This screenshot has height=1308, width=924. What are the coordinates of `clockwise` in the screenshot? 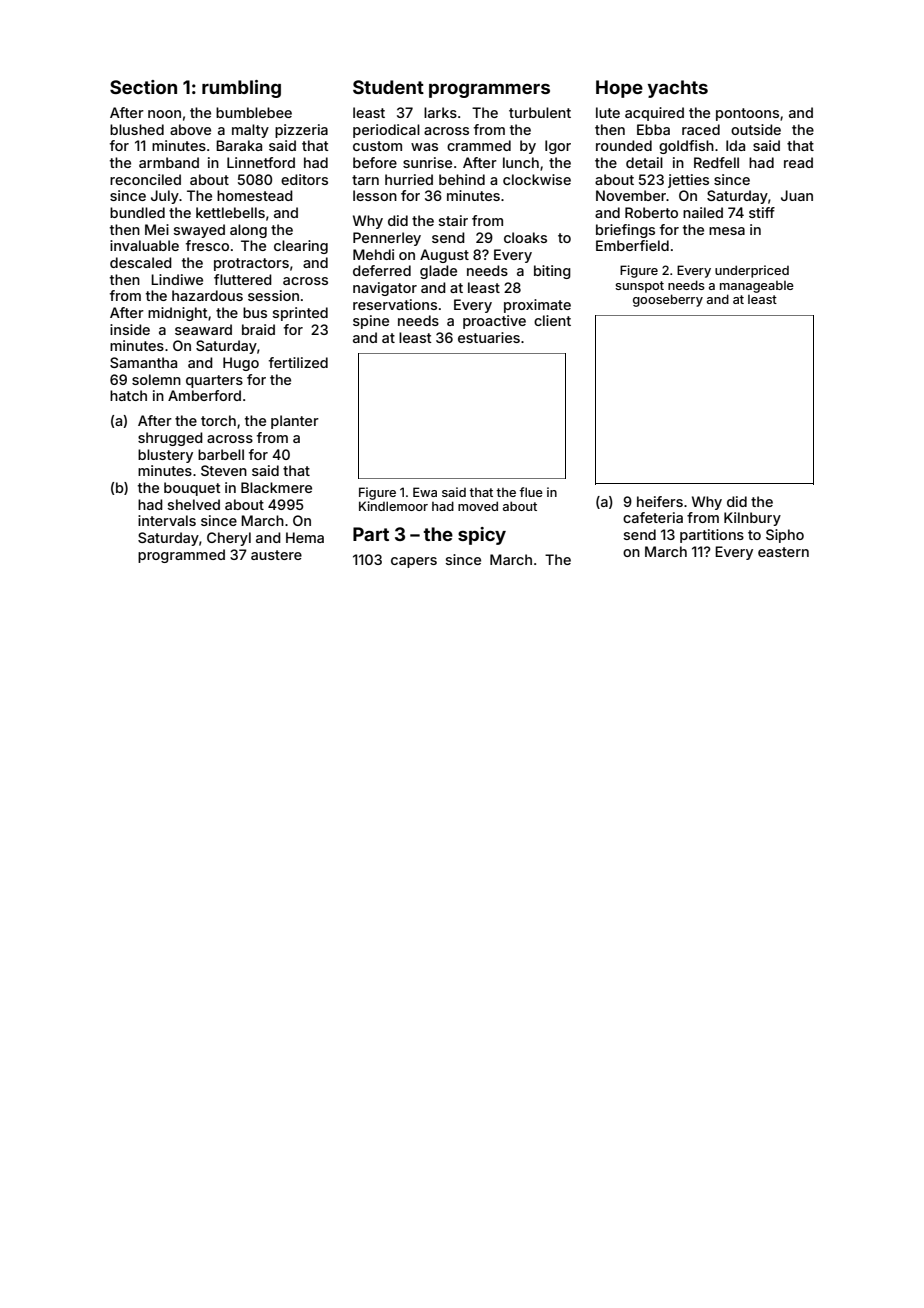 It's located at (537, 179).
